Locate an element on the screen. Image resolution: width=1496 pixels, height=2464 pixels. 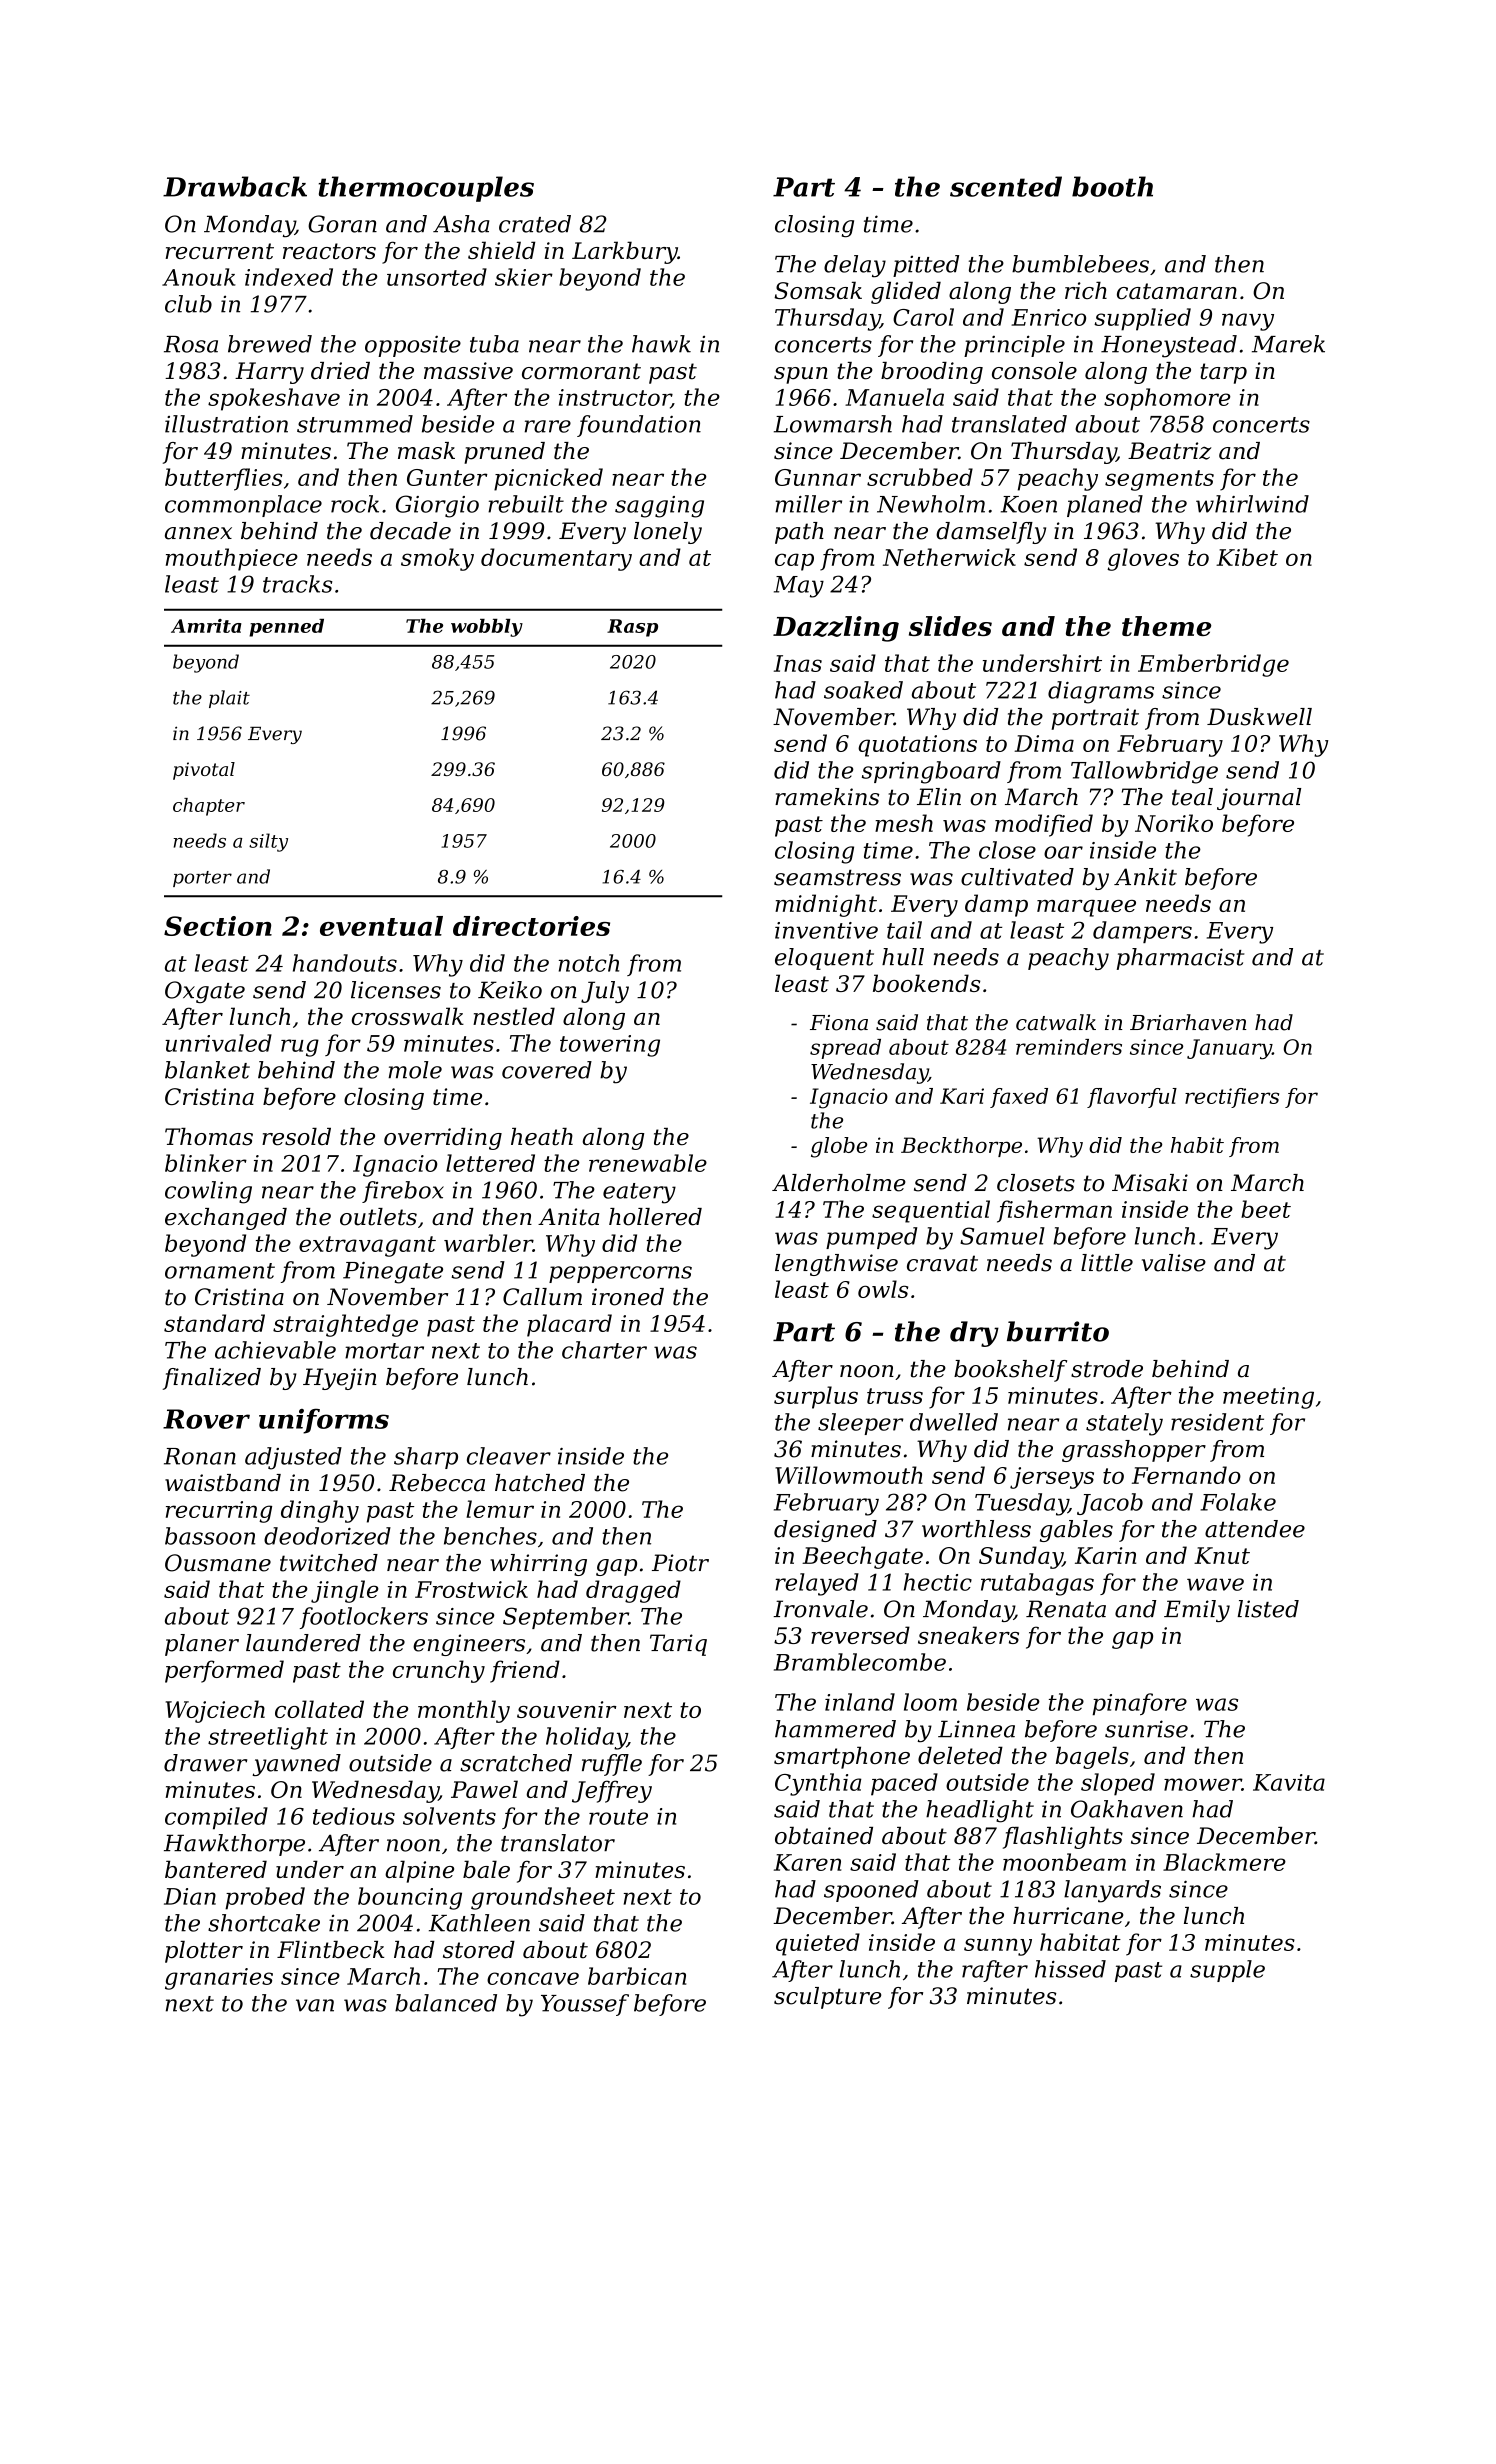
bale is located at coordinates (486, 1869).
